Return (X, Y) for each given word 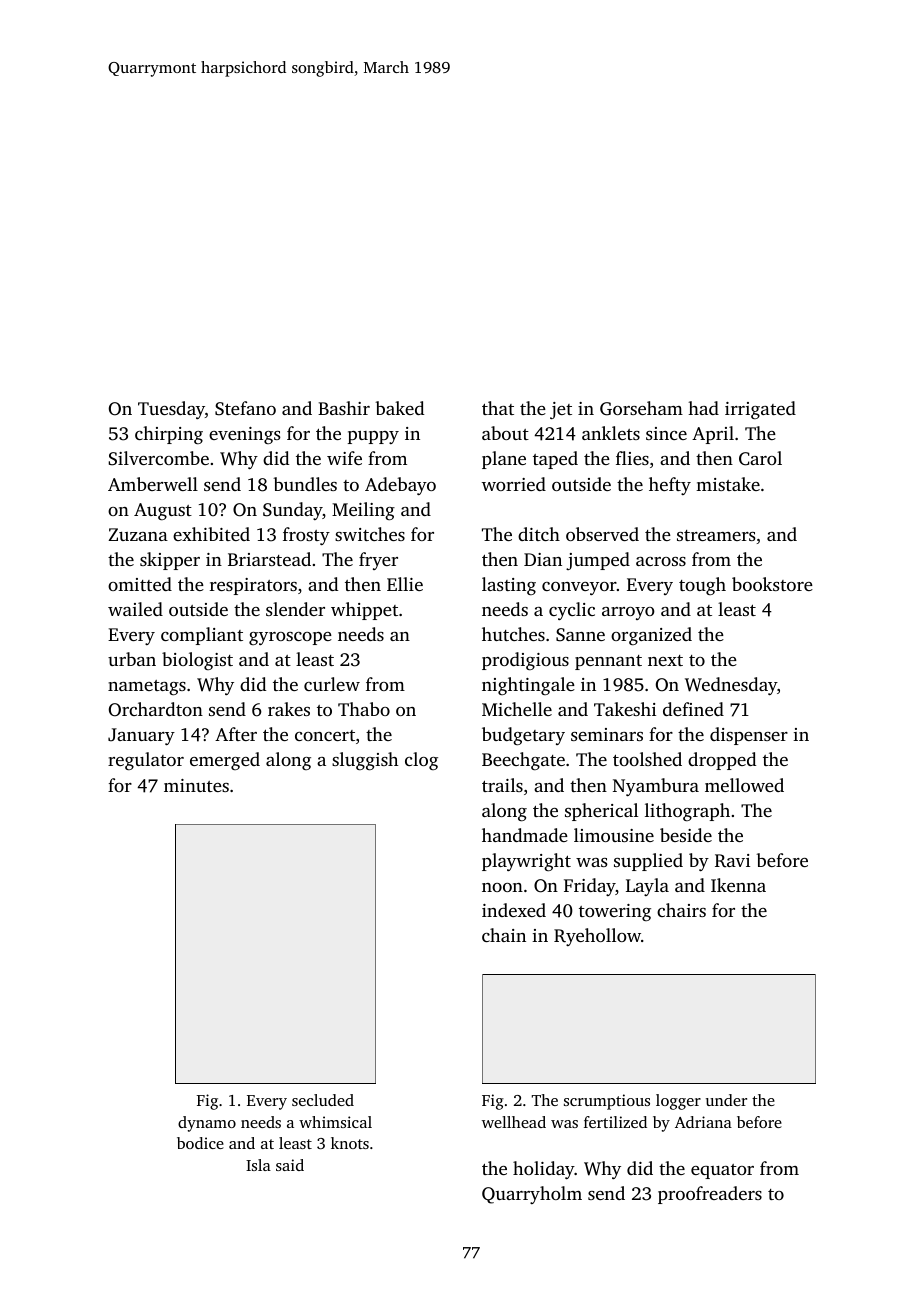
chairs (681, 910)
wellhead (514, 1122)
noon (502, 887)
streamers (716, 535)
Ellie (405, 584)
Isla (258, 1165)
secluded (323, 1100)
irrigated (760, 410)
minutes (196, 785)
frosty (306, 536)
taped (555, 460)
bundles (305, 484)
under (726, 1100)
